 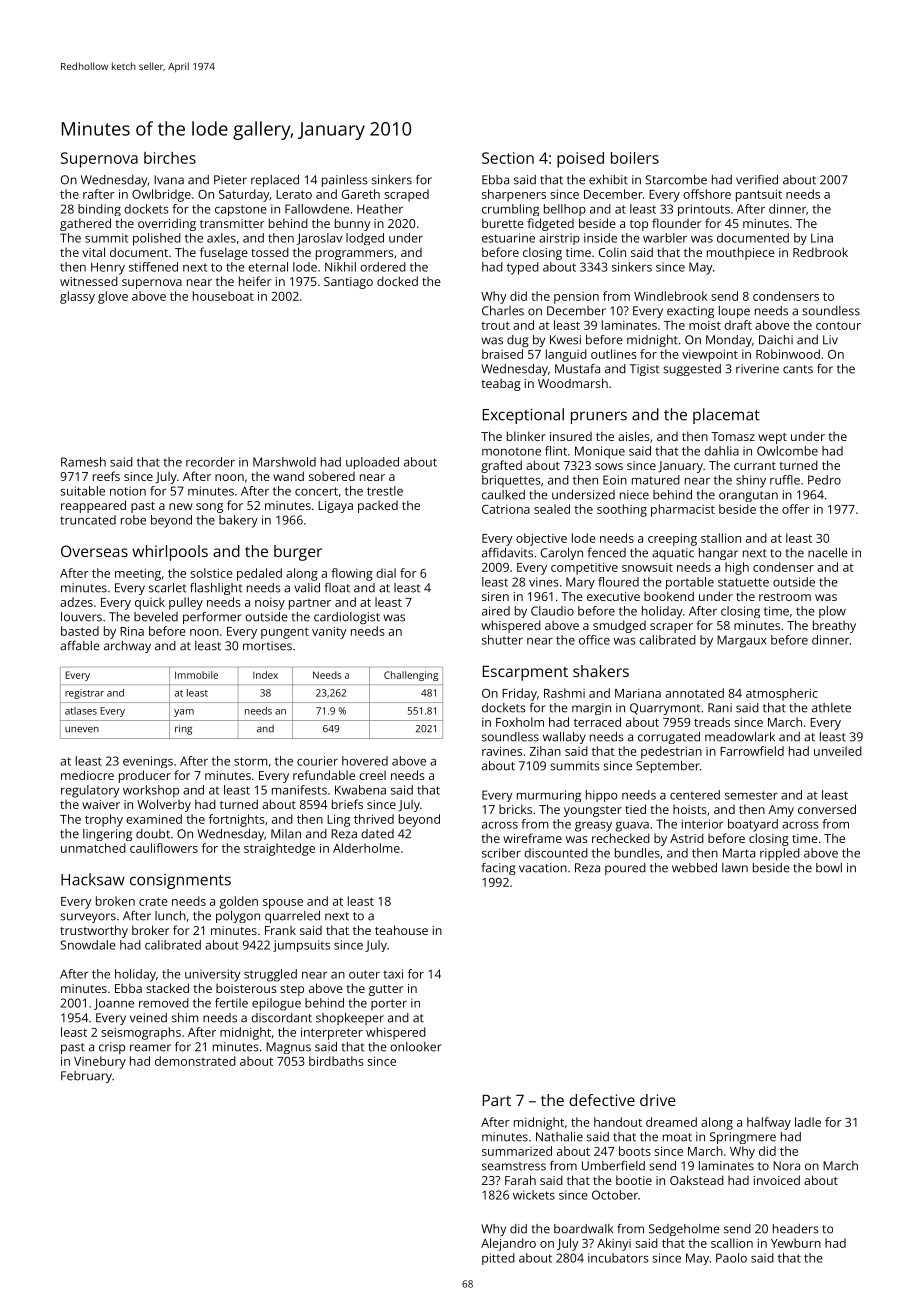 What do you see at coordinates (820, 252) in the screenshot?
I see `Redbrook` at bounding box center [820, 252].
